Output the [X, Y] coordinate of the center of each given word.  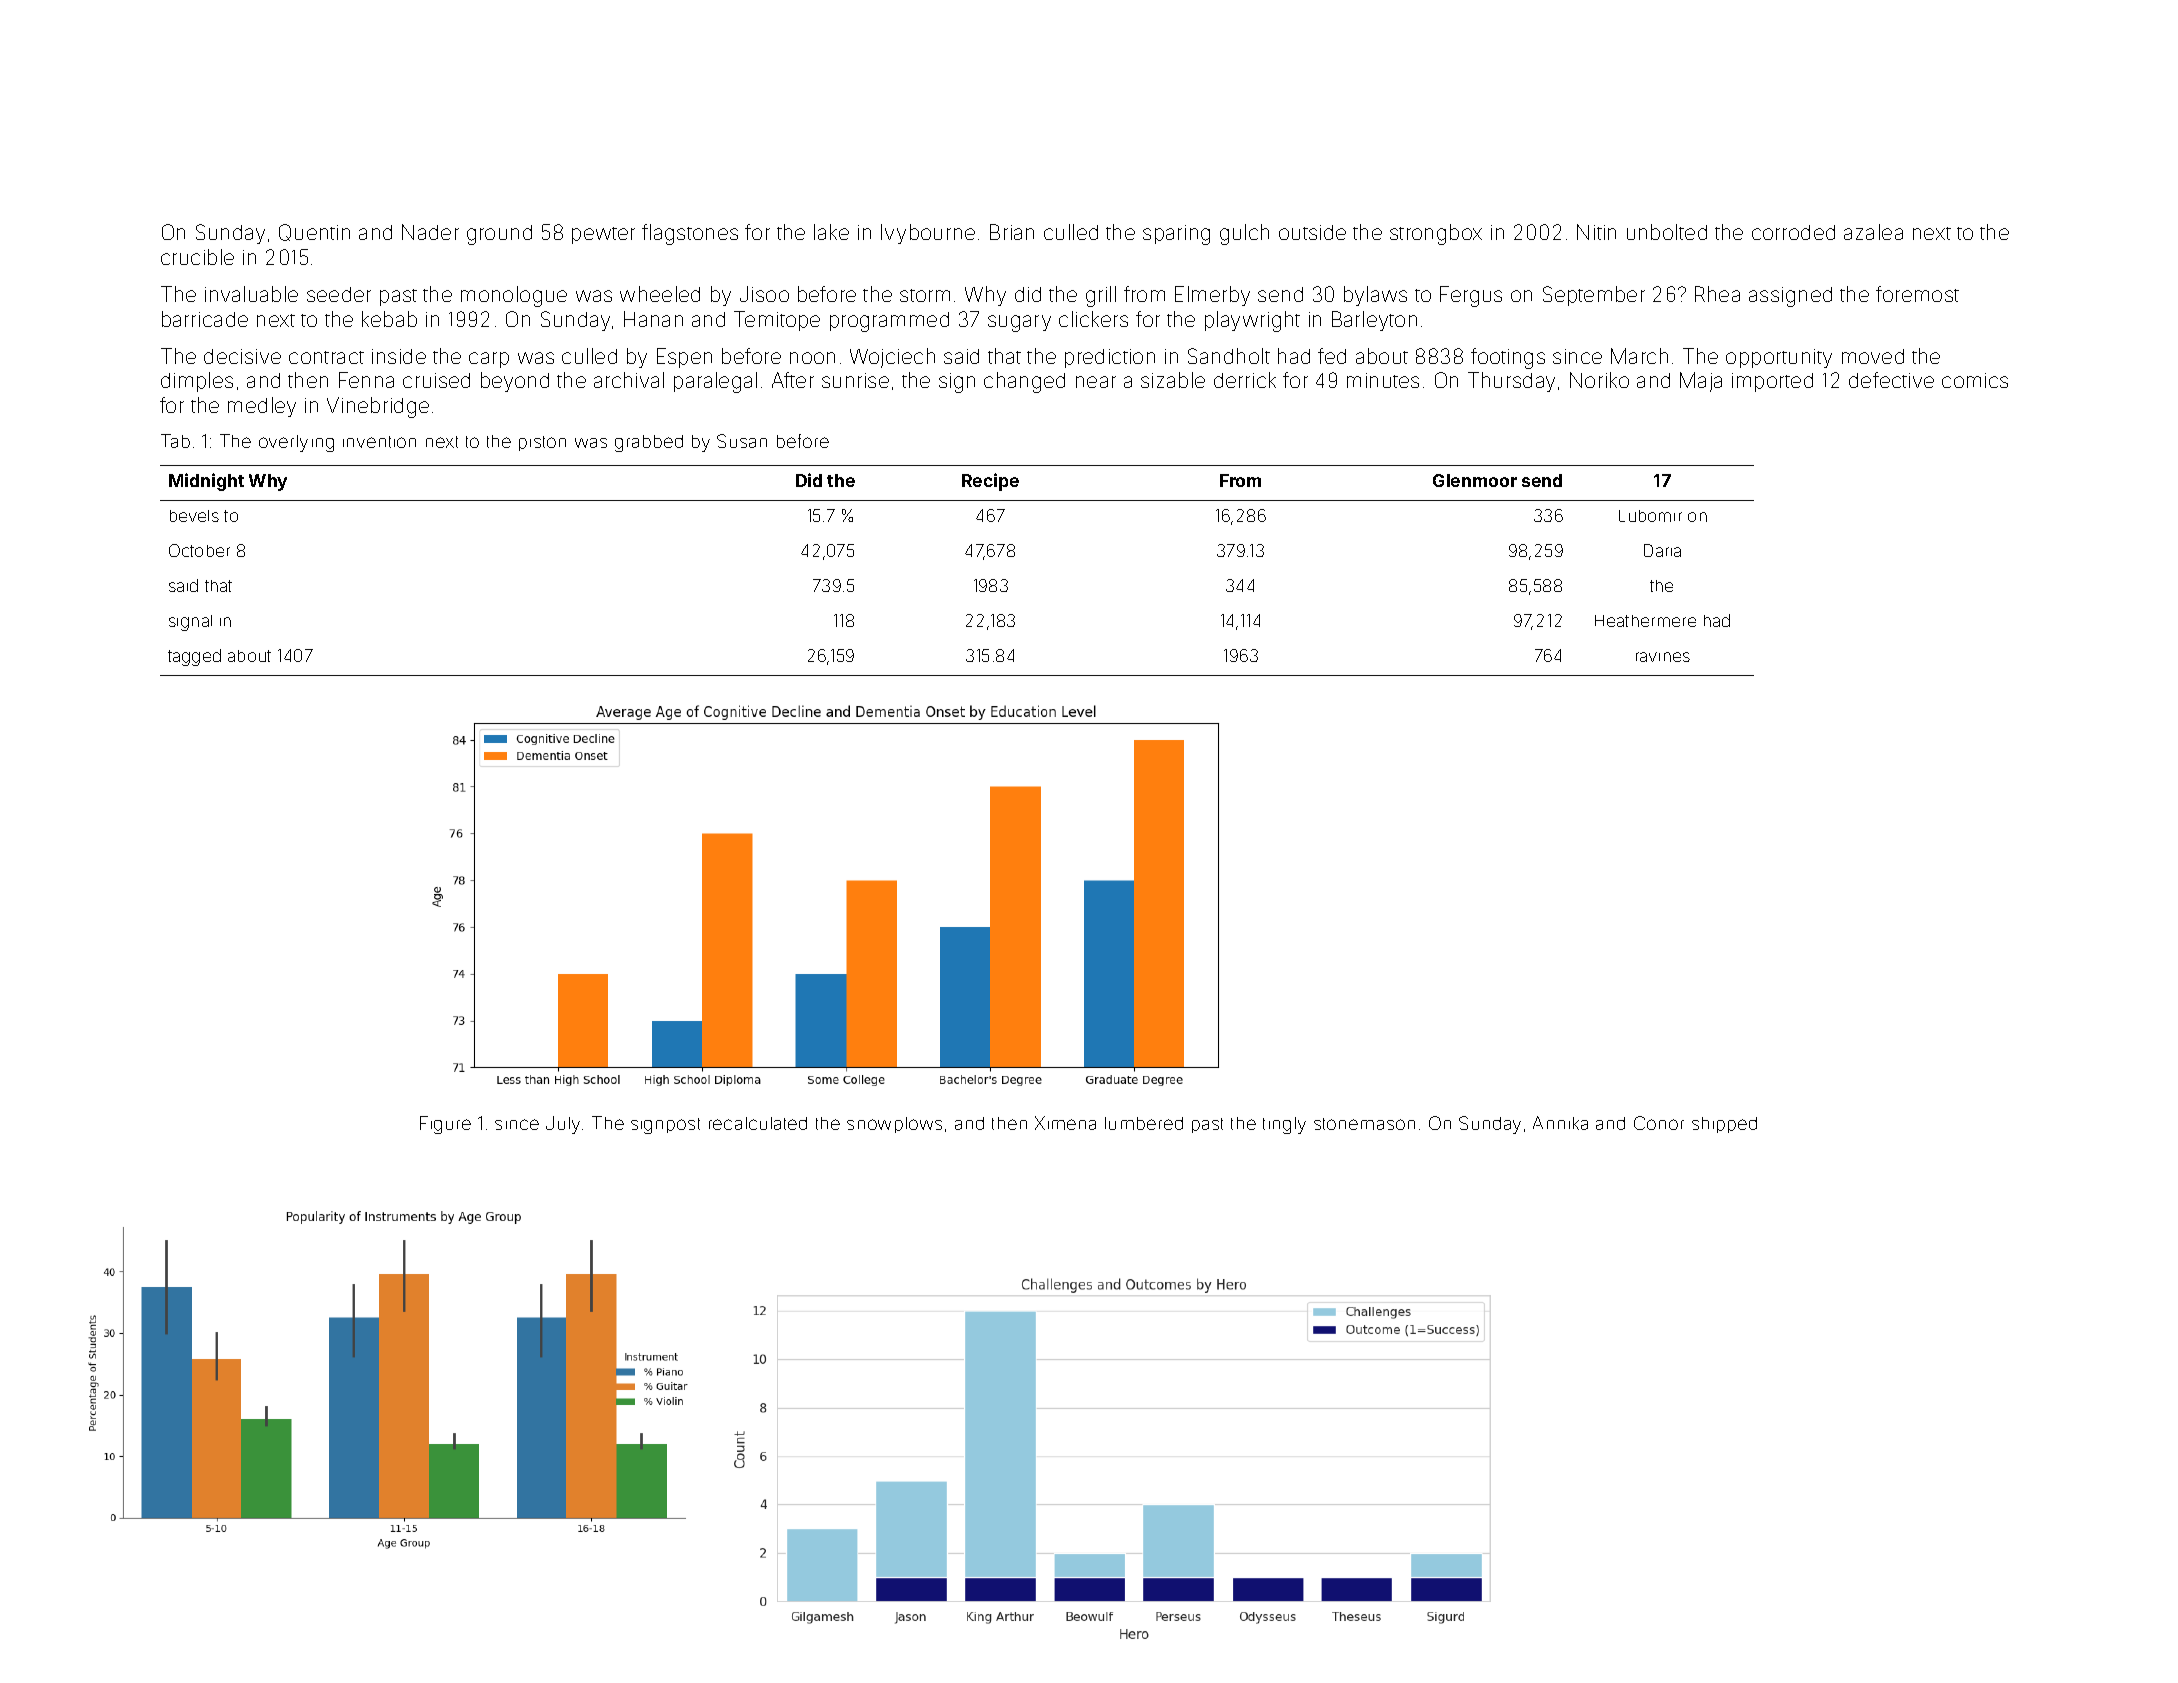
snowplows [894, 1125]
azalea [1873, 232]
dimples [197, 382]
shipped [1724, 1125]
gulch [1244, 234]
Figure [445, 1125]
